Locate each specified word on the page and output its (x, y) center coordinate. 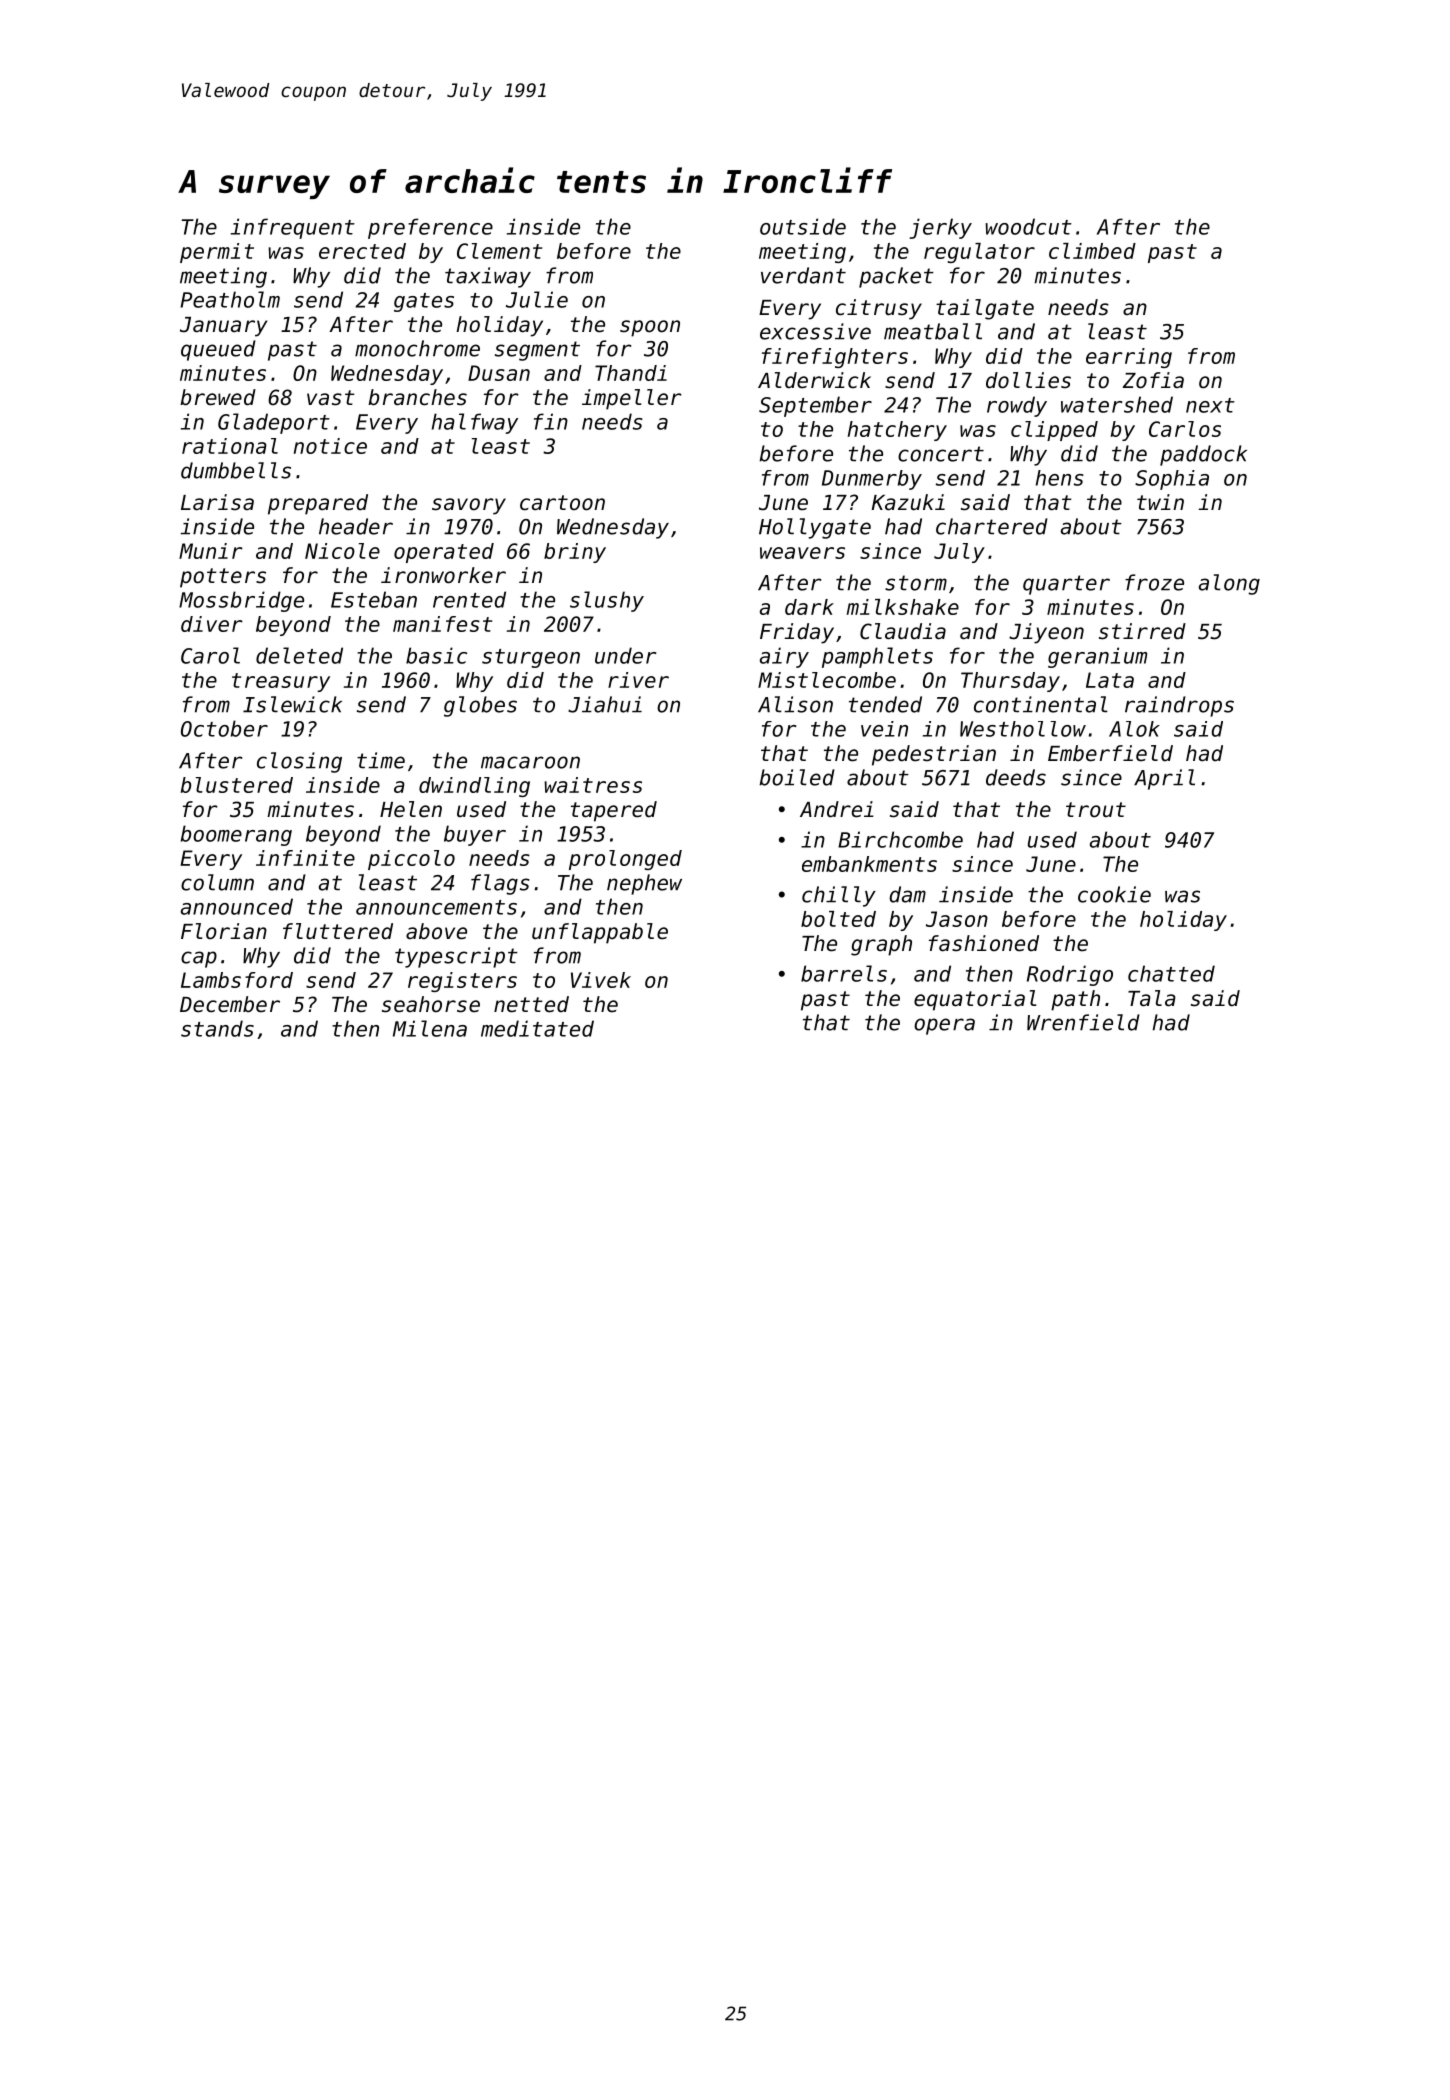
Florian (224, 931)
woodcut (1028, 226)
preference (430, 228)
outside (803, 226)
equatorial (975, 1000)
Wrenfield (1083, 1022)
